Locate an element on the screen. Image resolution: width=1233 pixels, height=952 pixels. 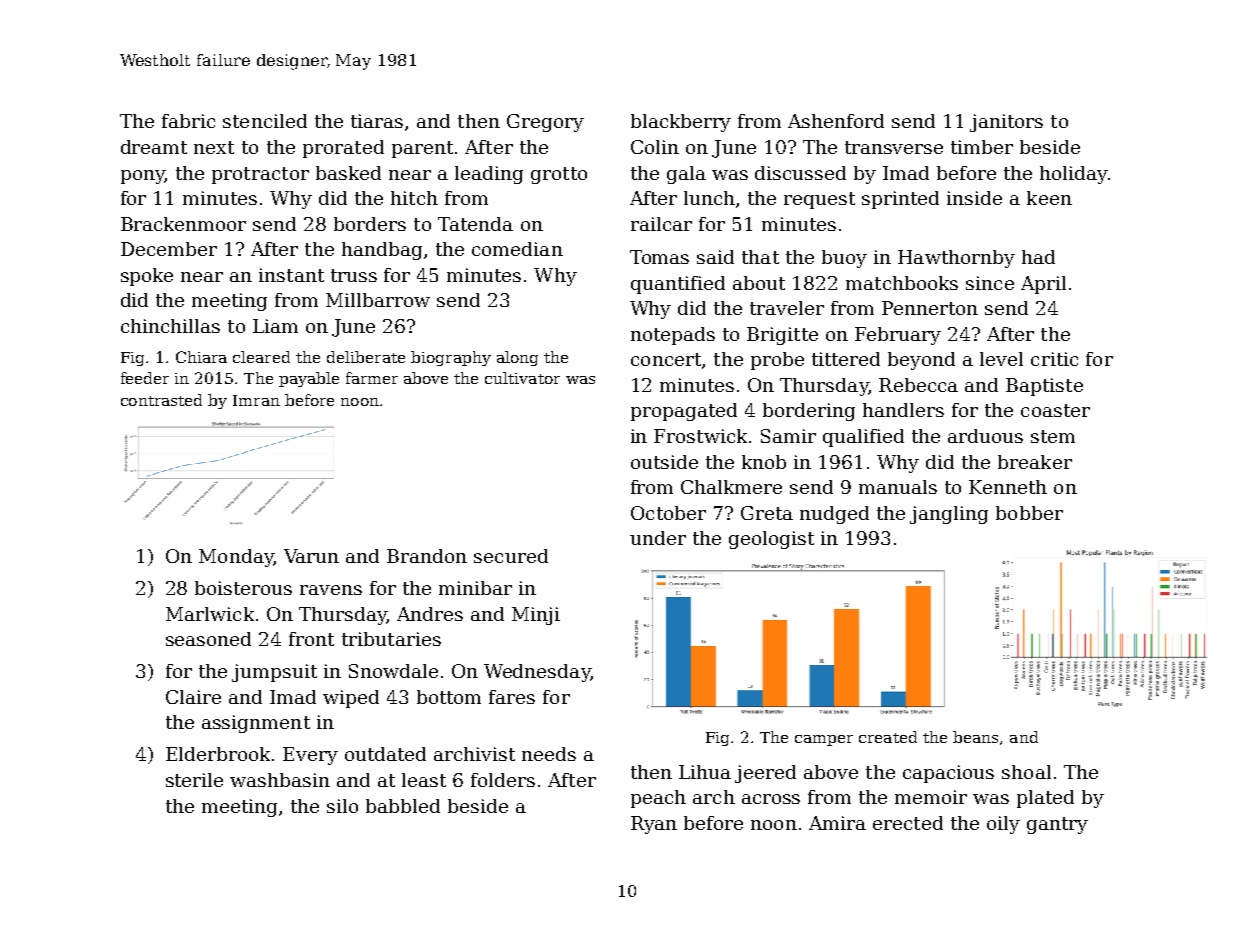
plated is located at coordinates (1045, 799).
